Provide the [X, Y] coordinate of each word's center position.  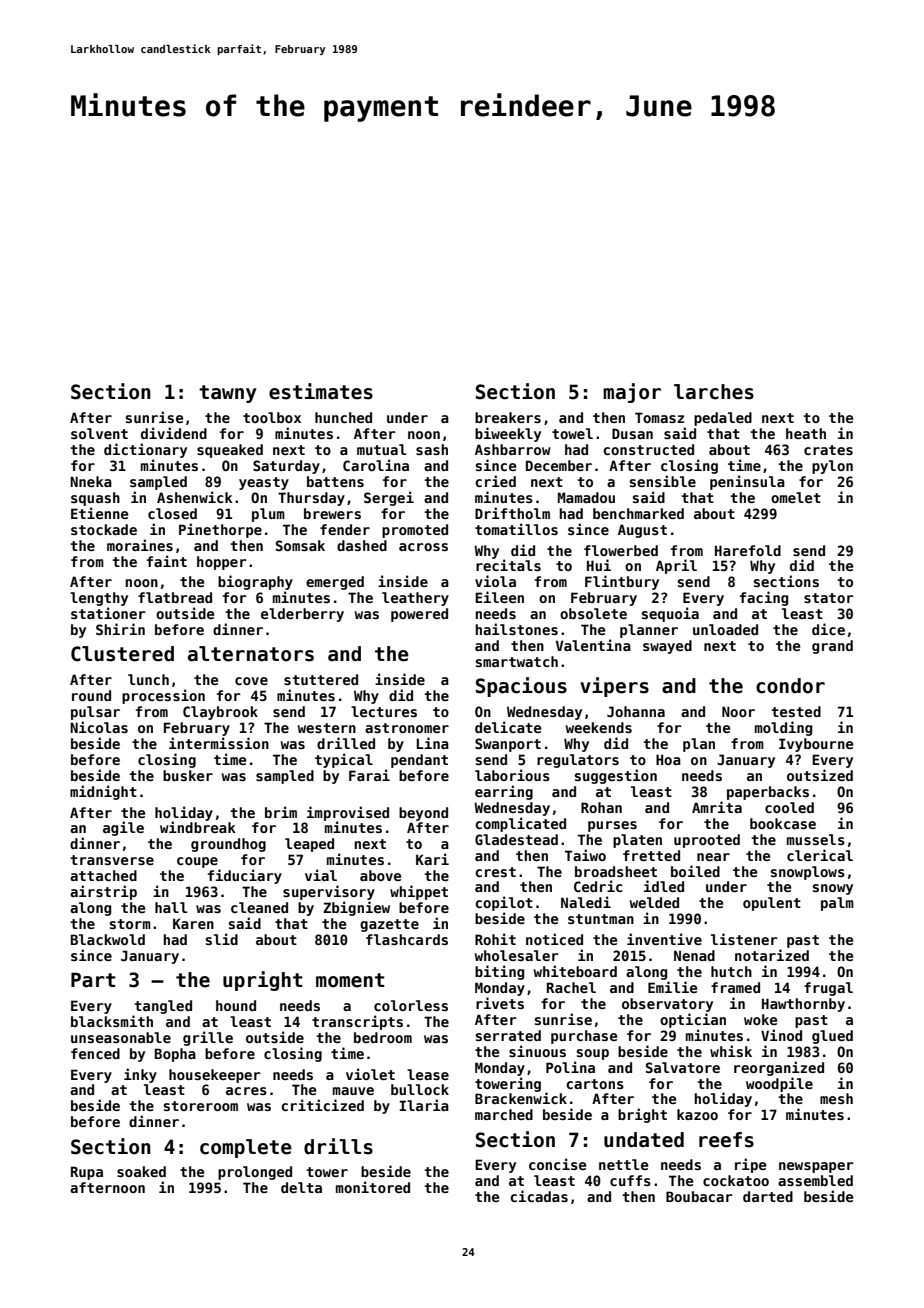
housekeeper [215, 1076]
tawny [228, 394]
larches [714, 392]
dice [828, 629]
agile [123, 828]
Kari [432, 859]
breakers [508, 417]
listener [744, 939]
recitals [508, 565]
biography [255, 582]
